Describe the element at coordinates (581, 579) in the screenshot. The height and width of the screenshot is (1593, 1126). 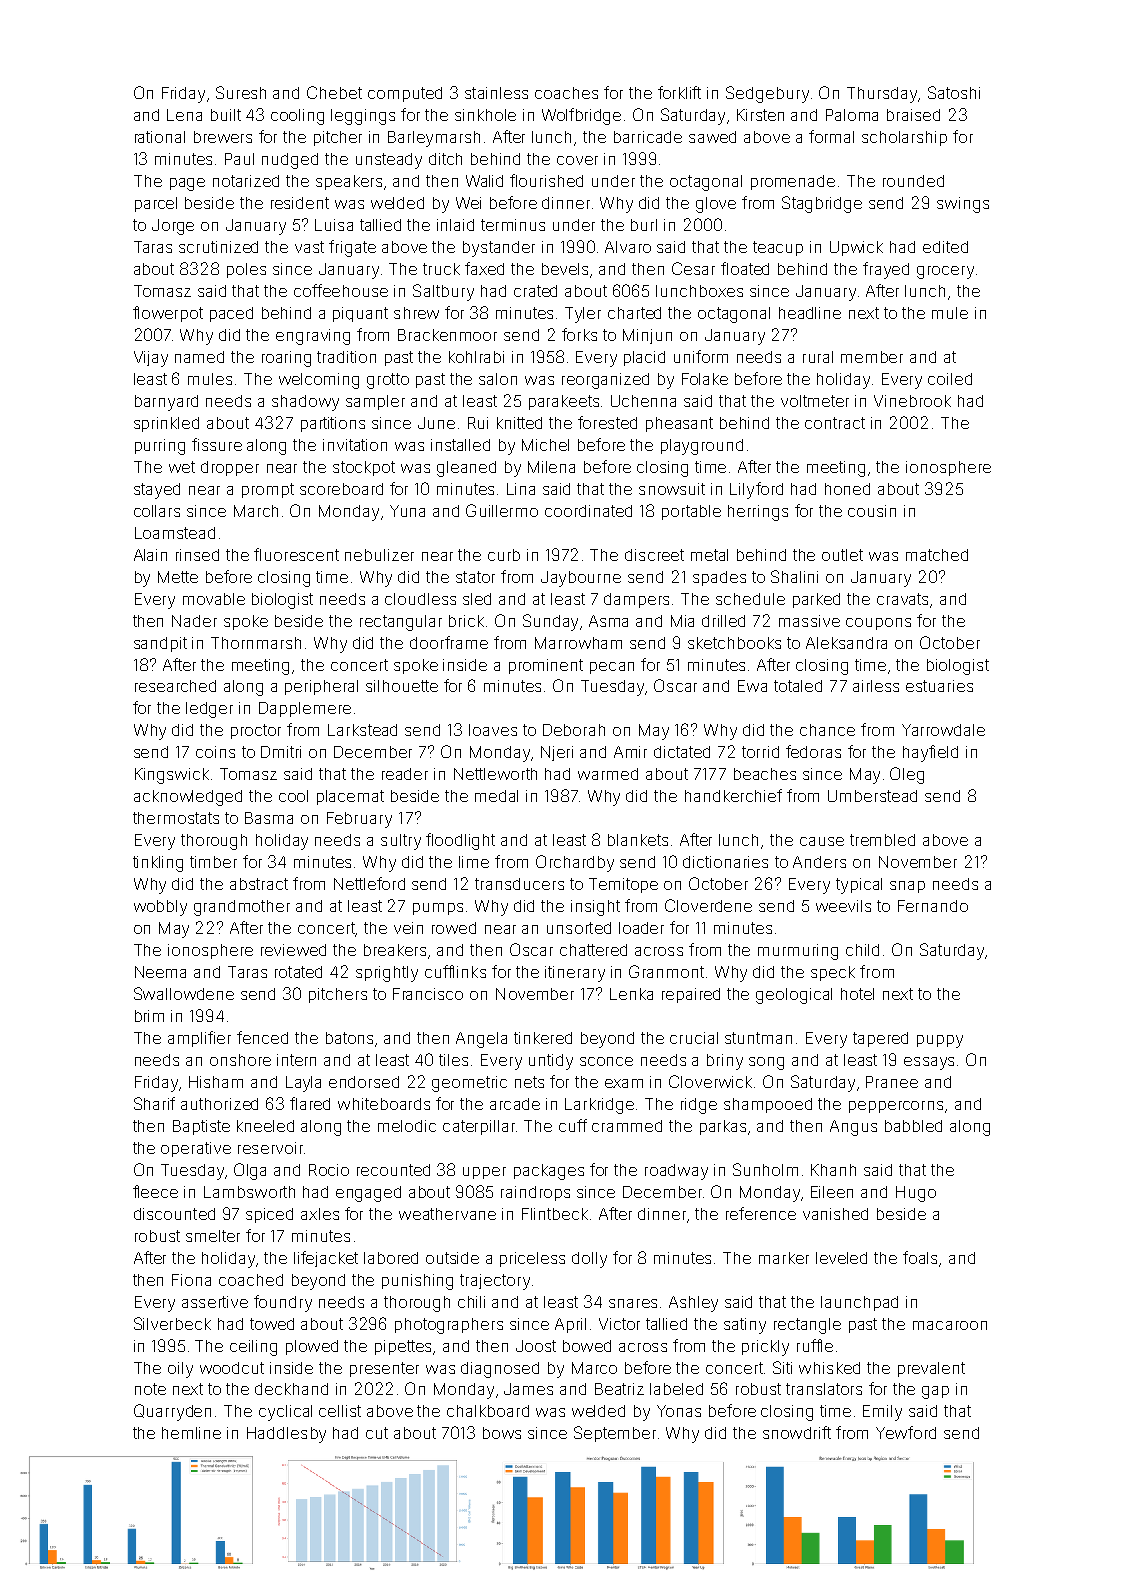
I see `Jaybourne` at that location.
